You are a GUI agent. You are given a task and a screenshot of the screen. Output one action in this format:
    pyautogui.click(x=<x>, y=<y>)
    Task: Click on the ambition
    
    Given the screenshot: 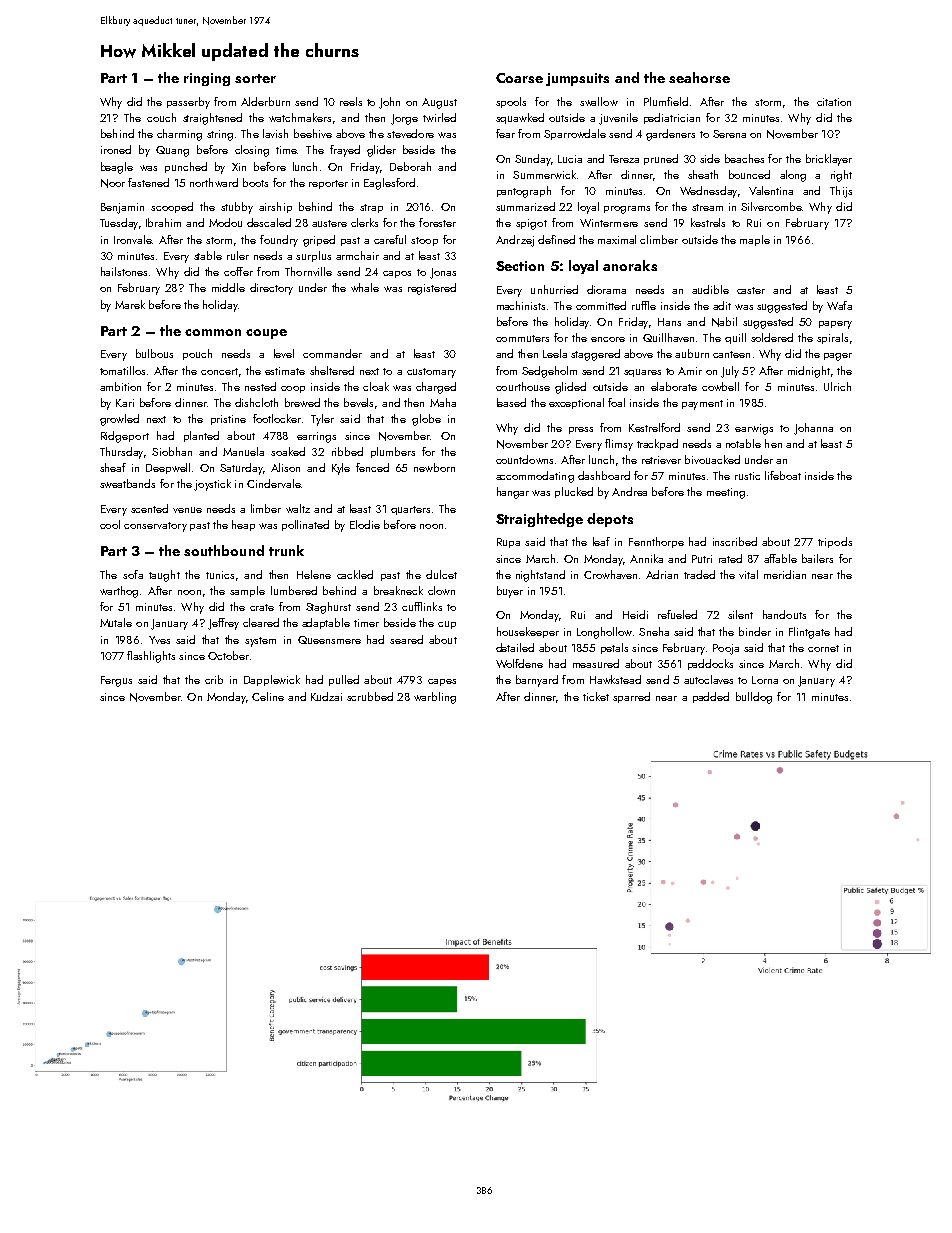 What is the action you would take?
    pyautogui.click(x=120, y=386)
